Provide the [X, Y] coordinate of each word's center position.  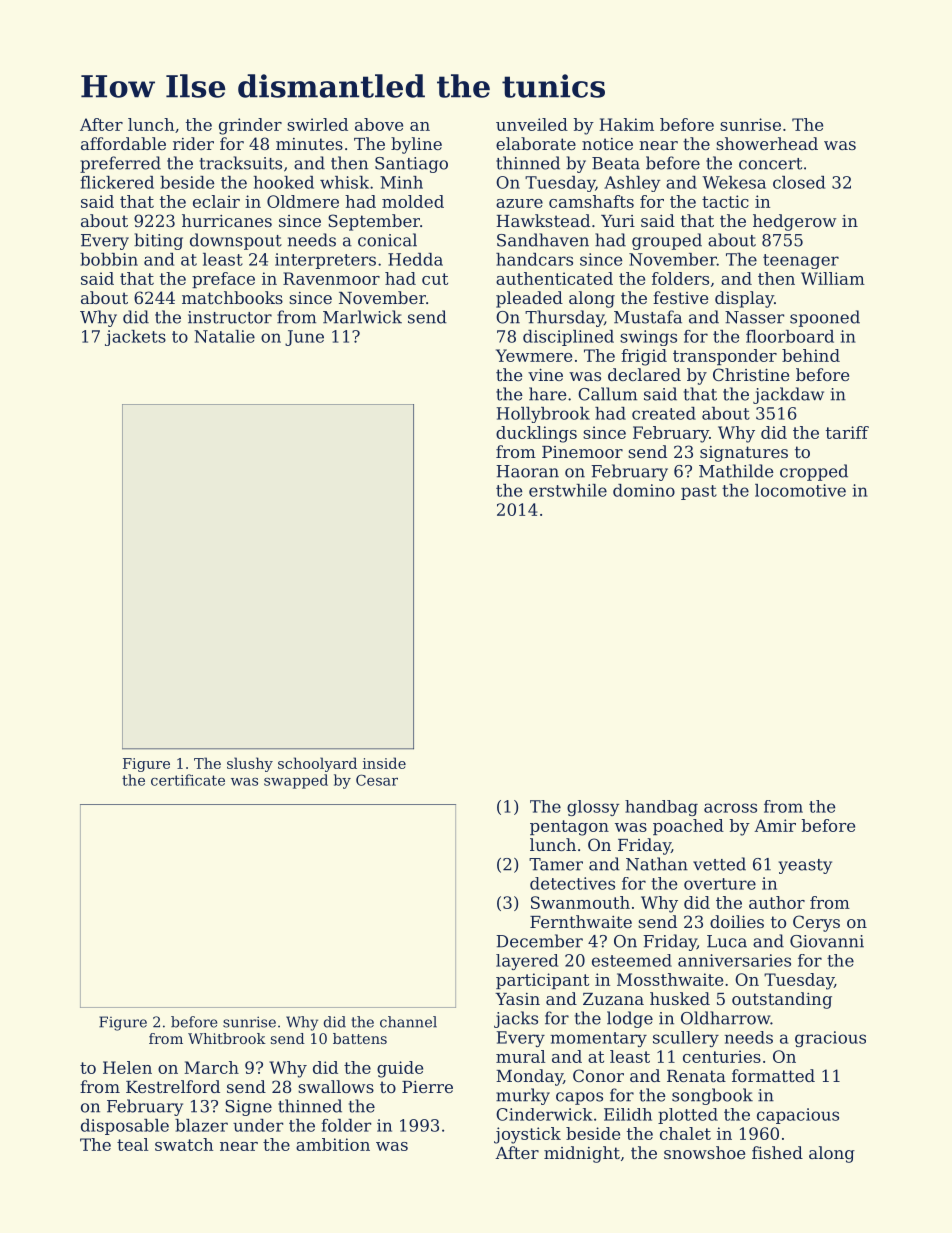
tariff [847, 432]
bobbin [109, 259]
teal [133, 1144]
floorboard [790, 336]
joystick [527, 1135]
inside [384, 763]
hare [548, 394]
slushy [250, 764]
